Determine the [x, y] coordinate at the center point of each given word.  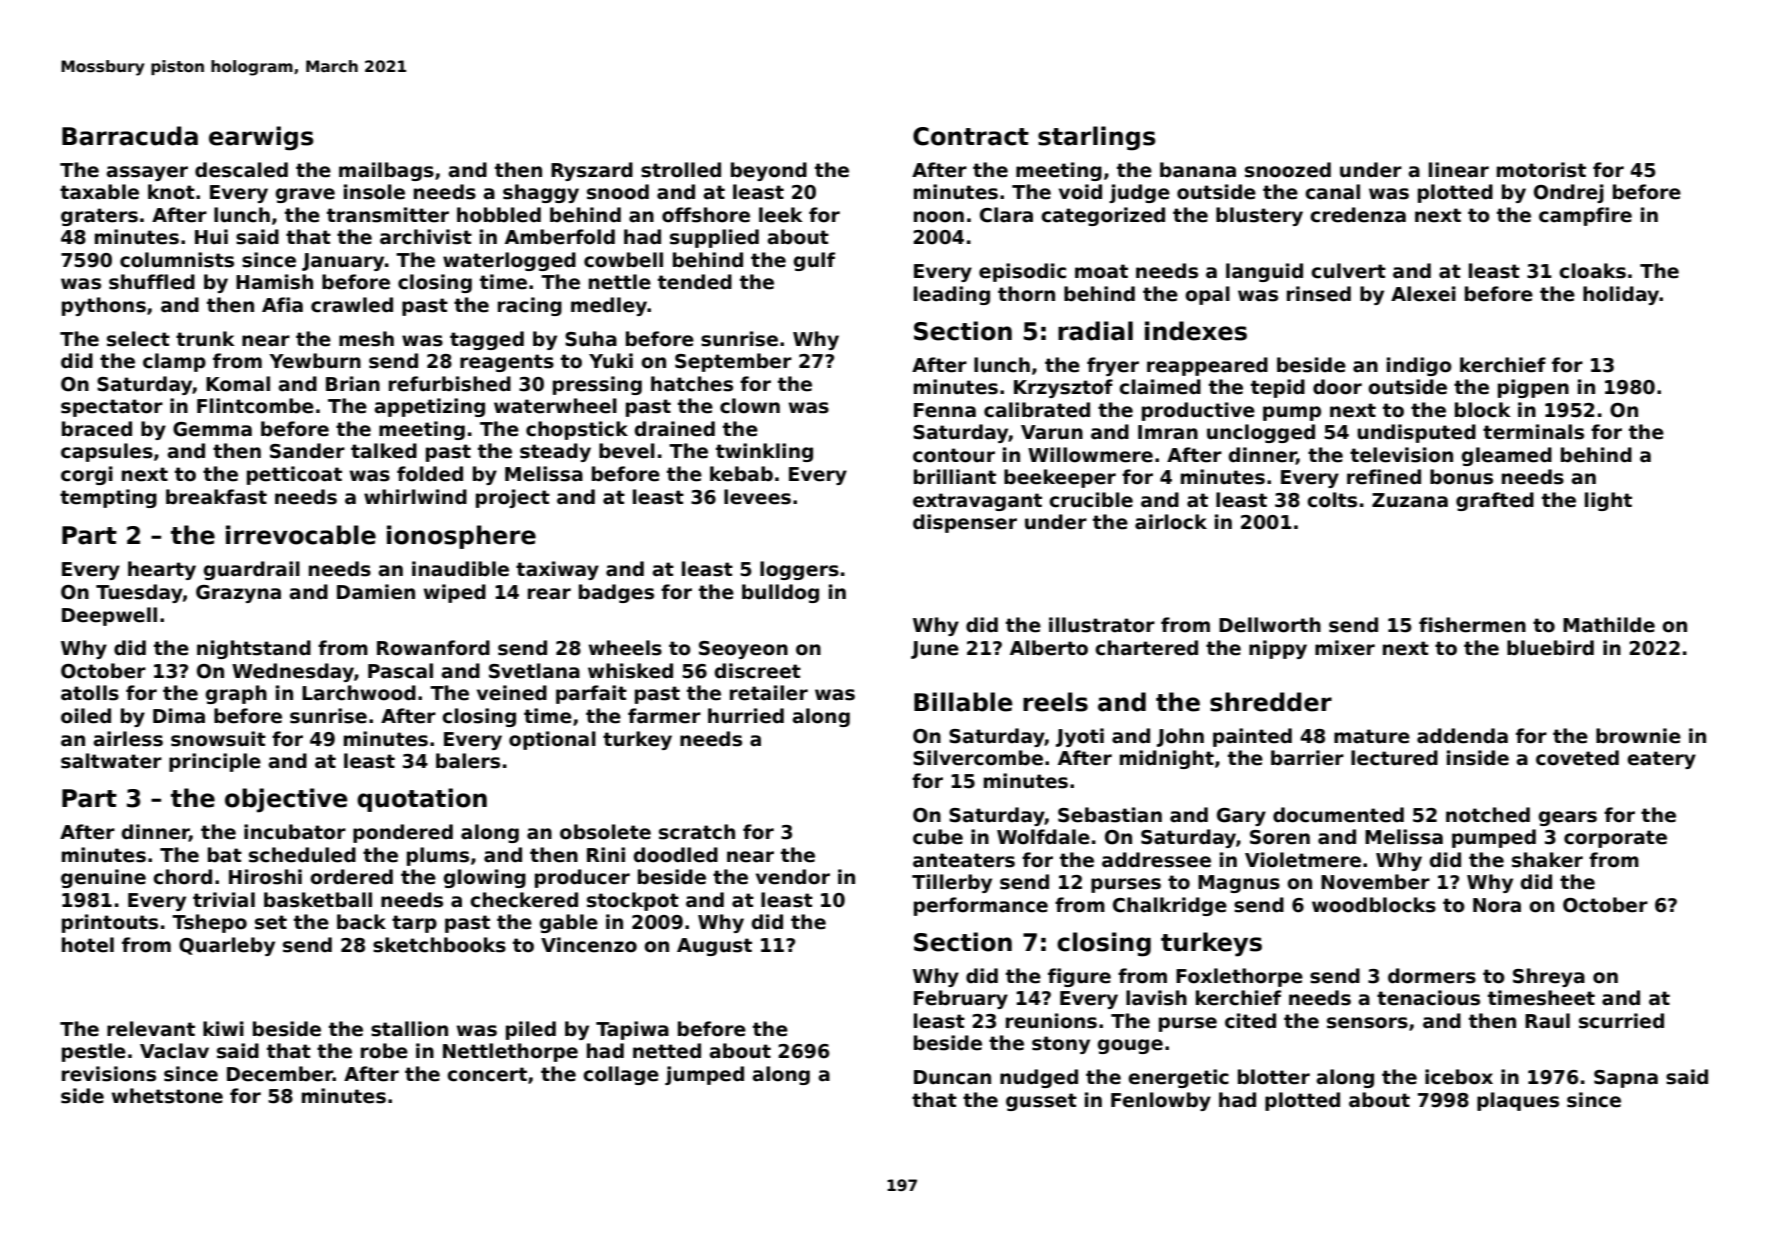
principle [215, 762]
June [935, 650]
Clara [1006, 215]
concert [487, 1074]
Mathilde [1609, 625]
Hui [211, 237]
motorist [1541, 170]
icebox [1459, 1077]
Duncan [952, 1077]
